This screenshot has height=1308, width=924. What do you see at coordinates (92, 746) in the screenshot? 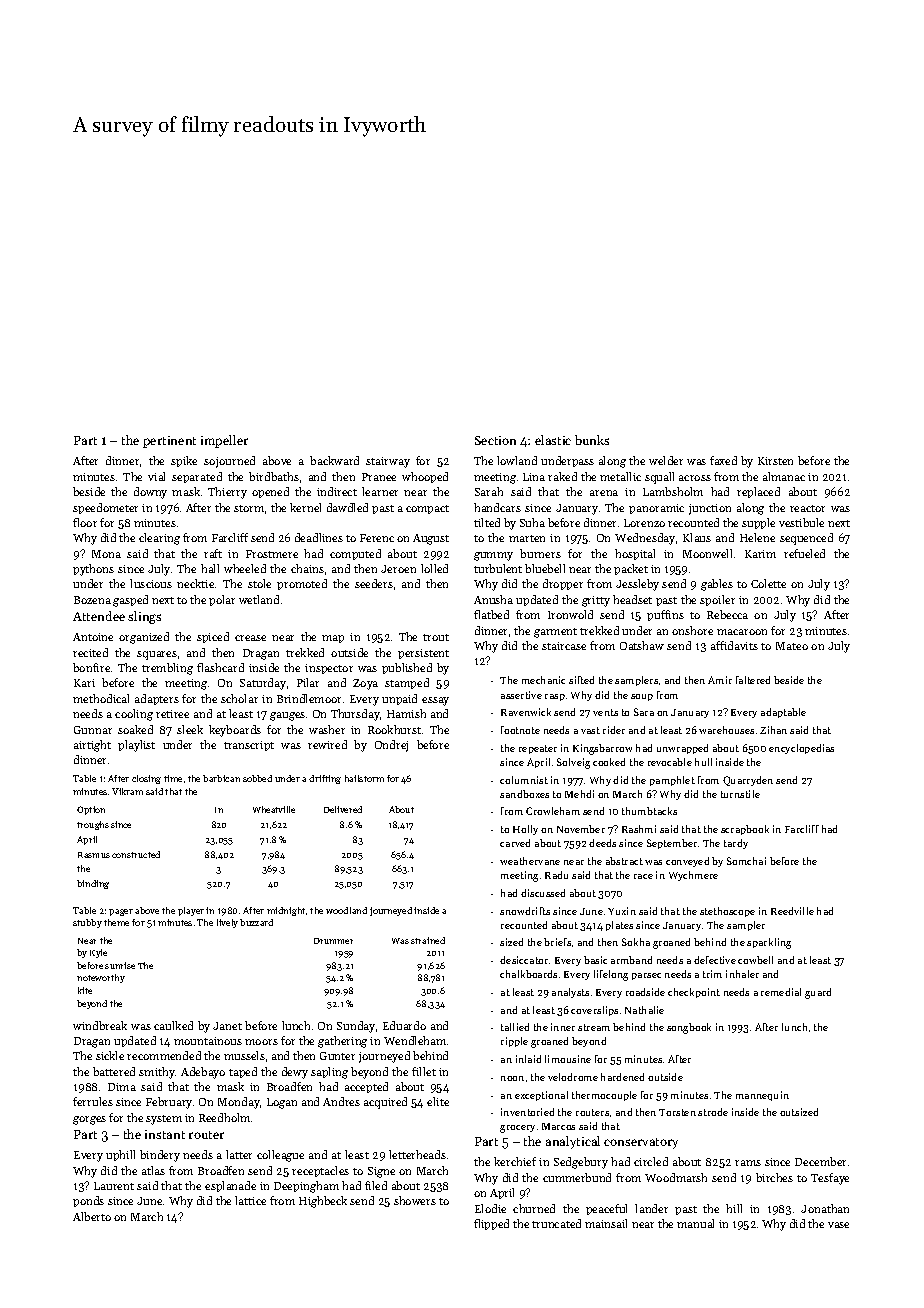
I see `airtight` at bounding box center [92, 746].
